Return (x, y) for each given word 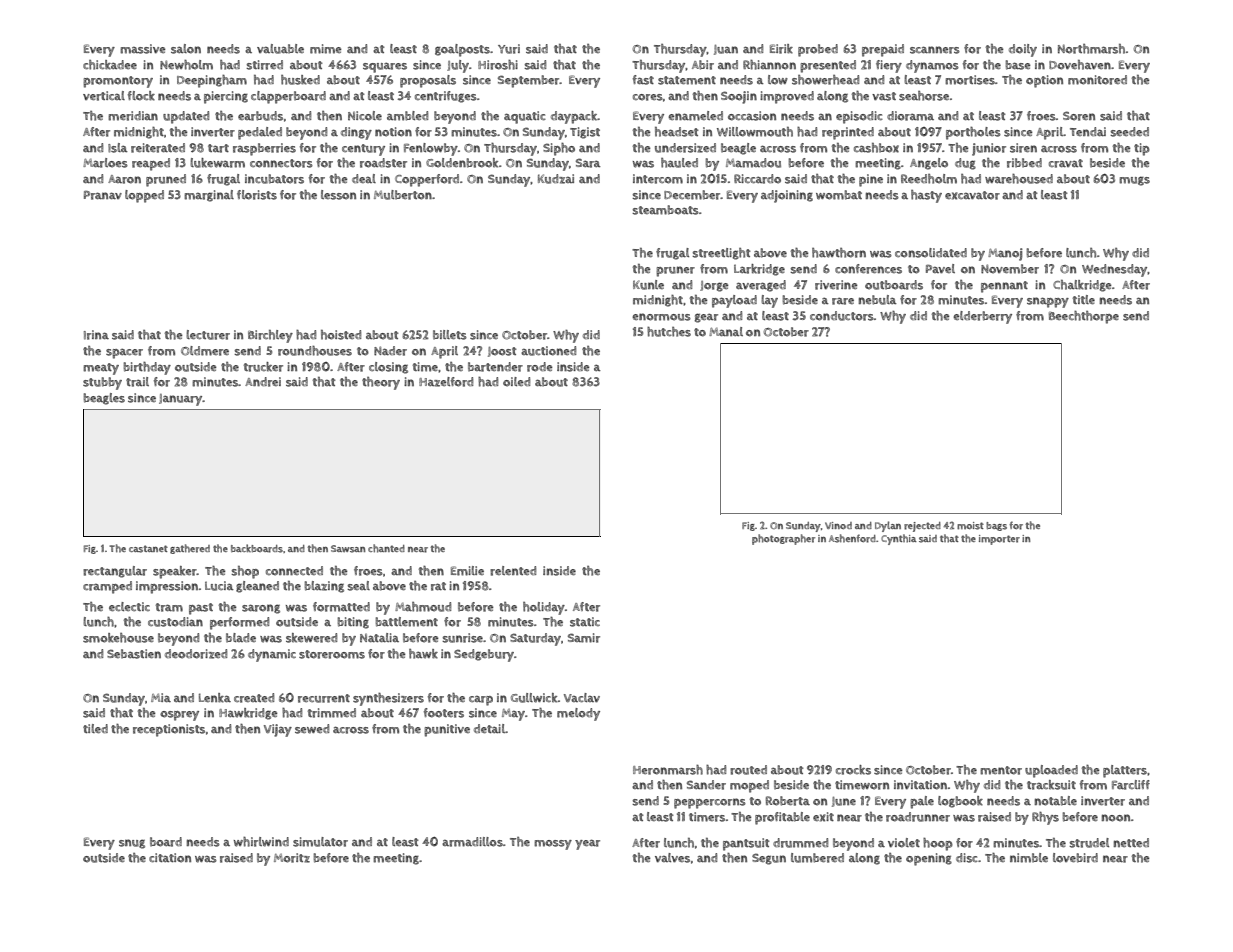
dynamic (272, 655)
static (585, 622)
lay (769, 301)
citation (170, 858)
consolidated (931, 253)
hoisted (341, 335)
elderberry (982, 317)
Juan (726, 50)
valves (672, 858)
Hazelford (446, 382)
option (1044, 81)
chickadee (110, 65)
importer (999, 540)
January (181, 400)
